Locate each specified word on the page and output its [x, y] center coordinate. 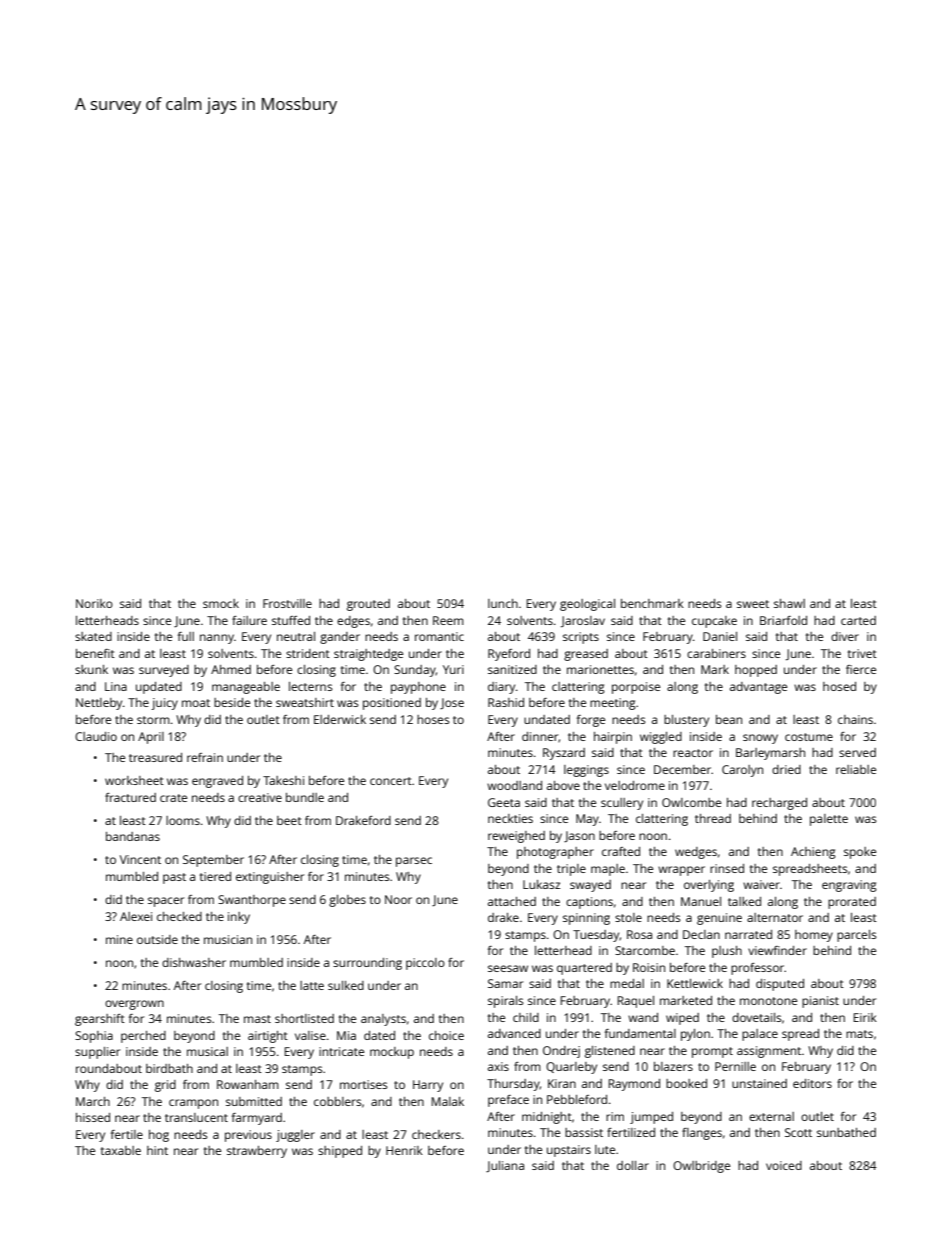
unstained [759, 1083]
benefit [95, 653]
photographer [555, 853]
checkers [436, 1134]
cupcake [714, 622]
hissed [93, 1117]
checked [179, 916]
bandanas [133, 836]
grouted [368, 605]
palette [829, 820]
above [563, 785]
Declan [701, 934]
